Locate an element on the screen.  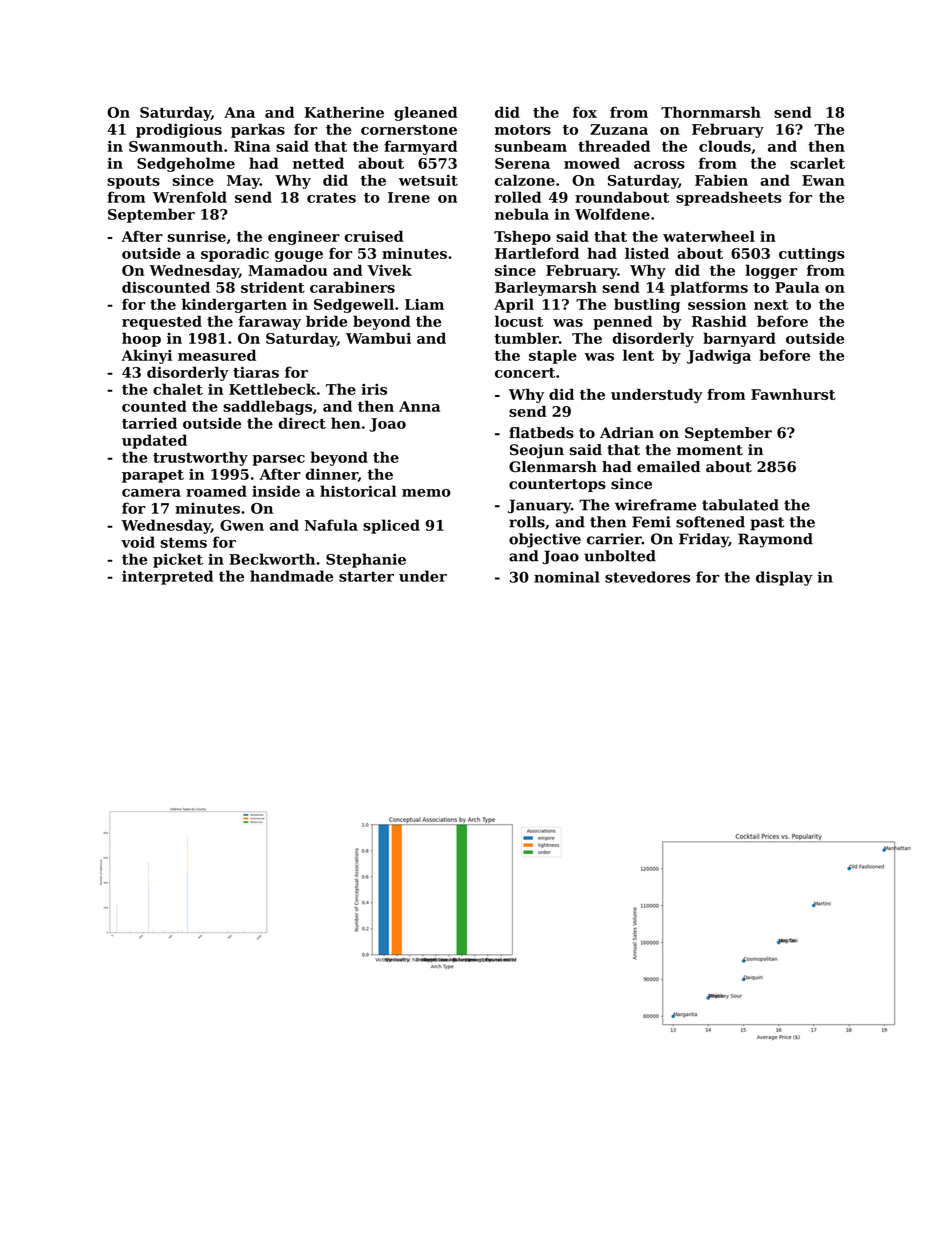
Thornmarsh is located at coordinates (711, 112).
